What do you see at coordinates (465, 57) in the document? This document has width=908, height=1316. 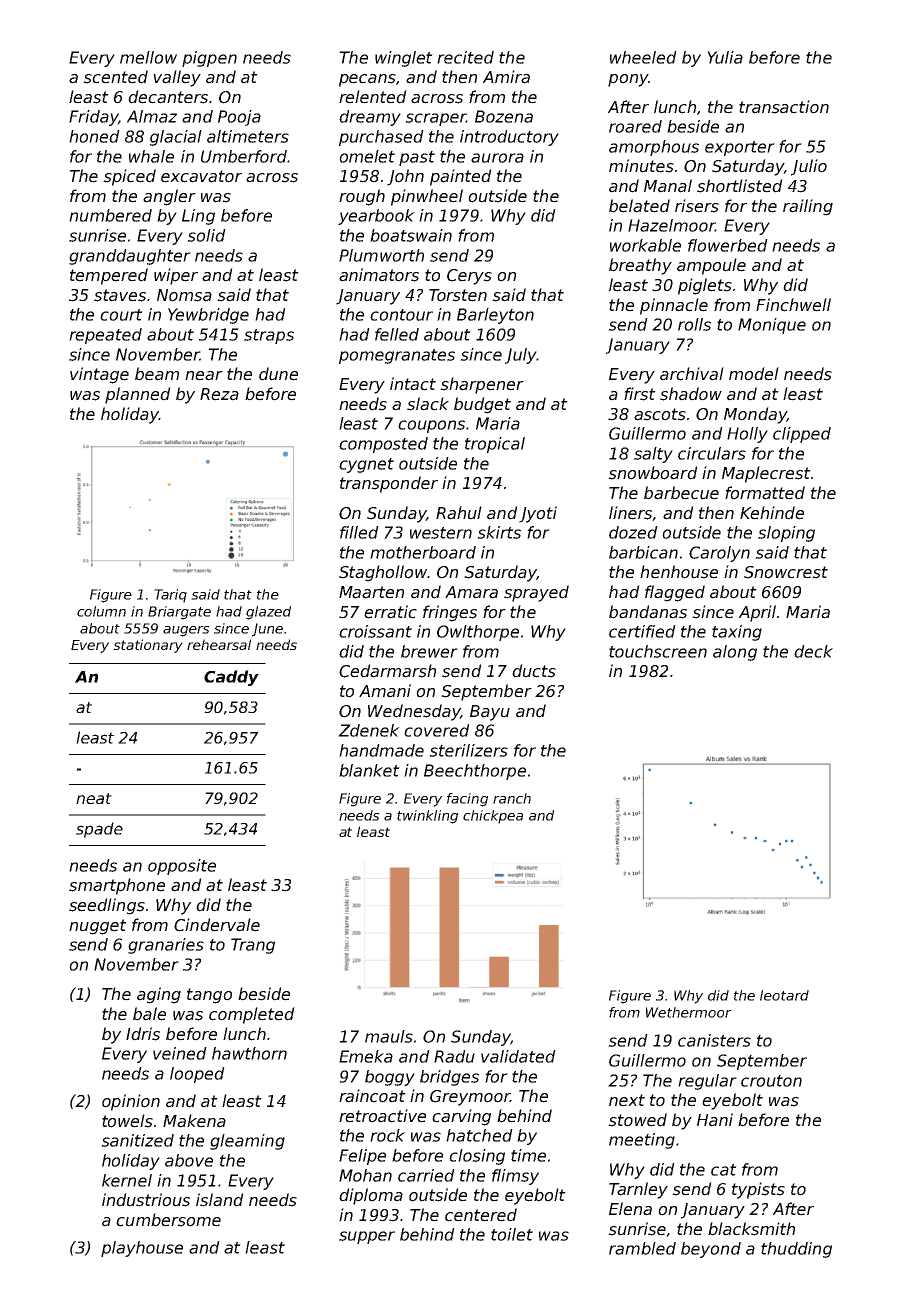 I see `recited` at bounding box center [465, 57].
